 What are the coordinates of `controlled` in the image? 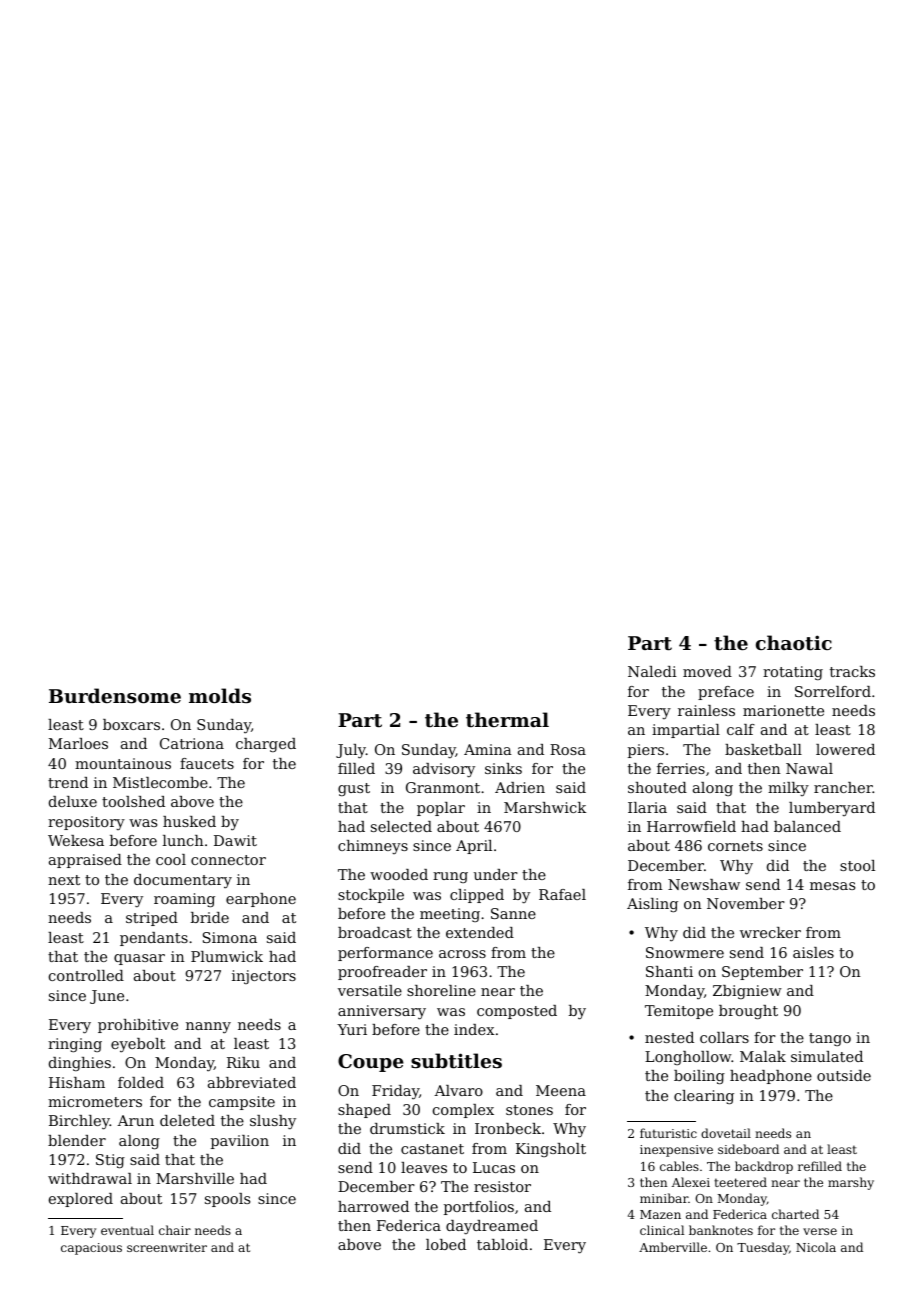 It's located at (86, 975).
